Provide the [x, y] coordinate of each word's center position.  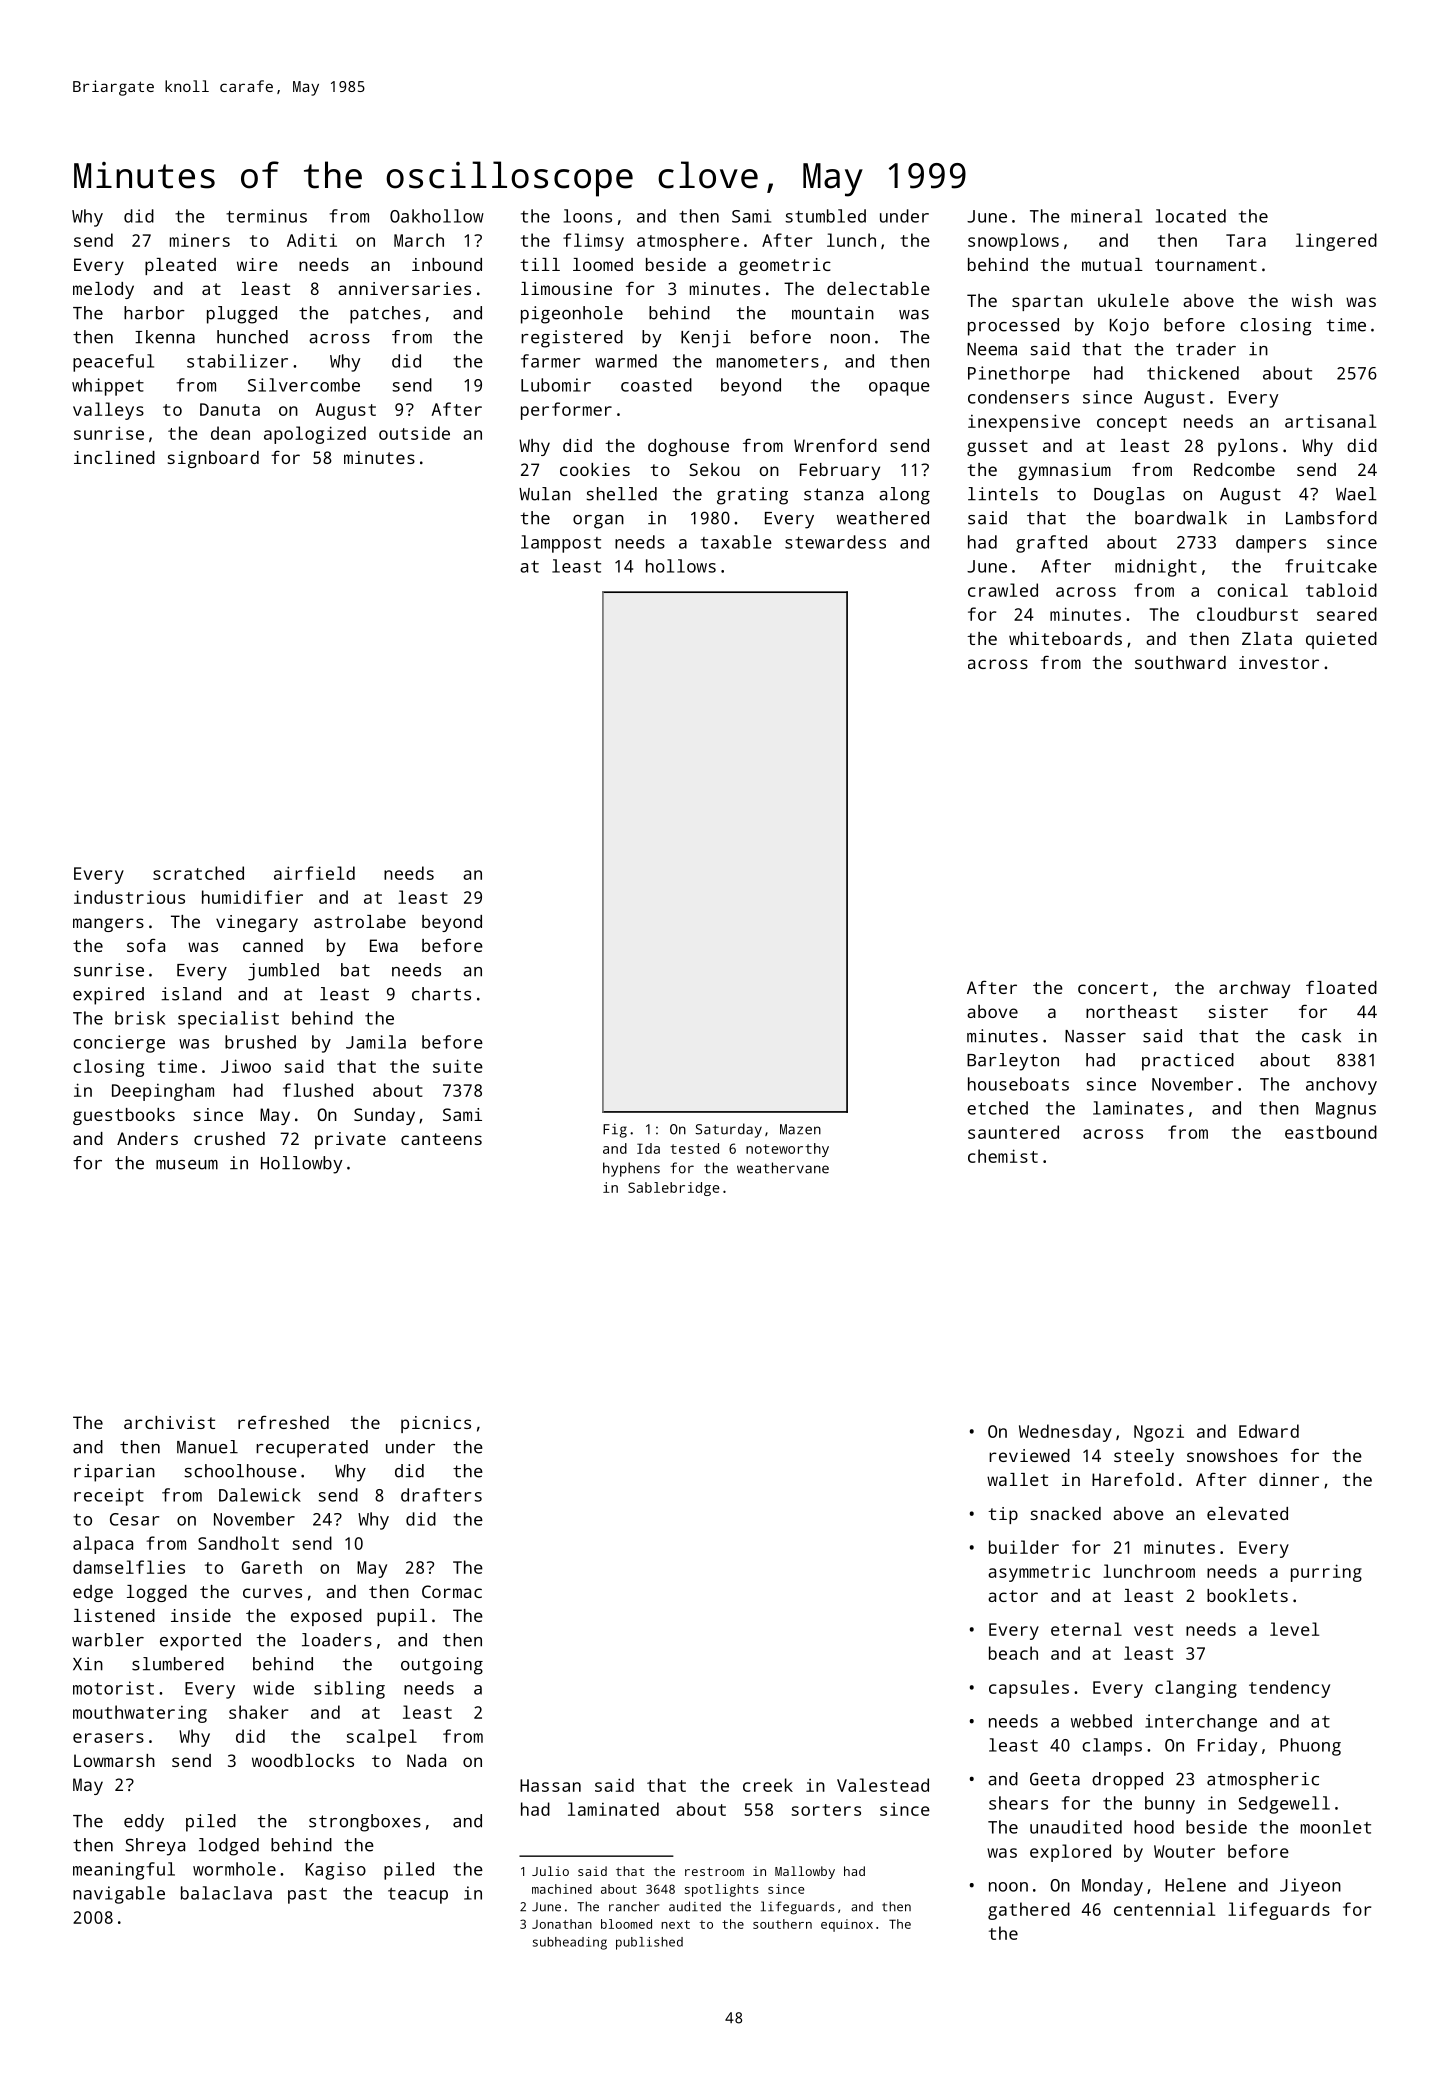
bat [355, 970]
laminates [1138, 1108]
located [1191, 216]
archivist [169, 1422]
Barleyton [1013, 1062]
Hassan [550, 1785]
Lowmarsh [114, 1760]
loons [588, 216]
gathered [1029, 1911]
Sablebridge [674, 1189]
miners [200, 240]
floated [1341, 987]
